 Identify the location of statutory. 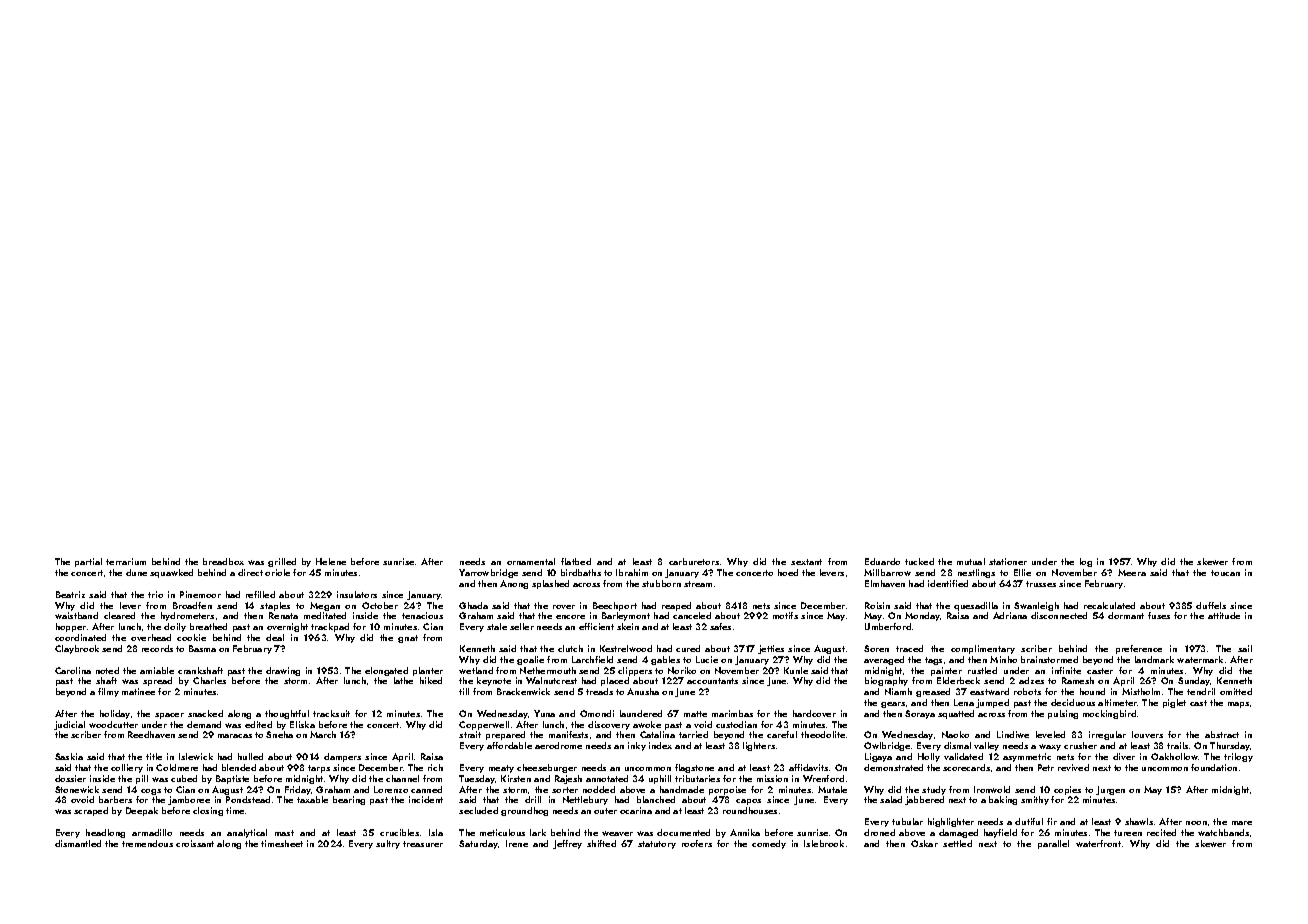
(657, 845).
